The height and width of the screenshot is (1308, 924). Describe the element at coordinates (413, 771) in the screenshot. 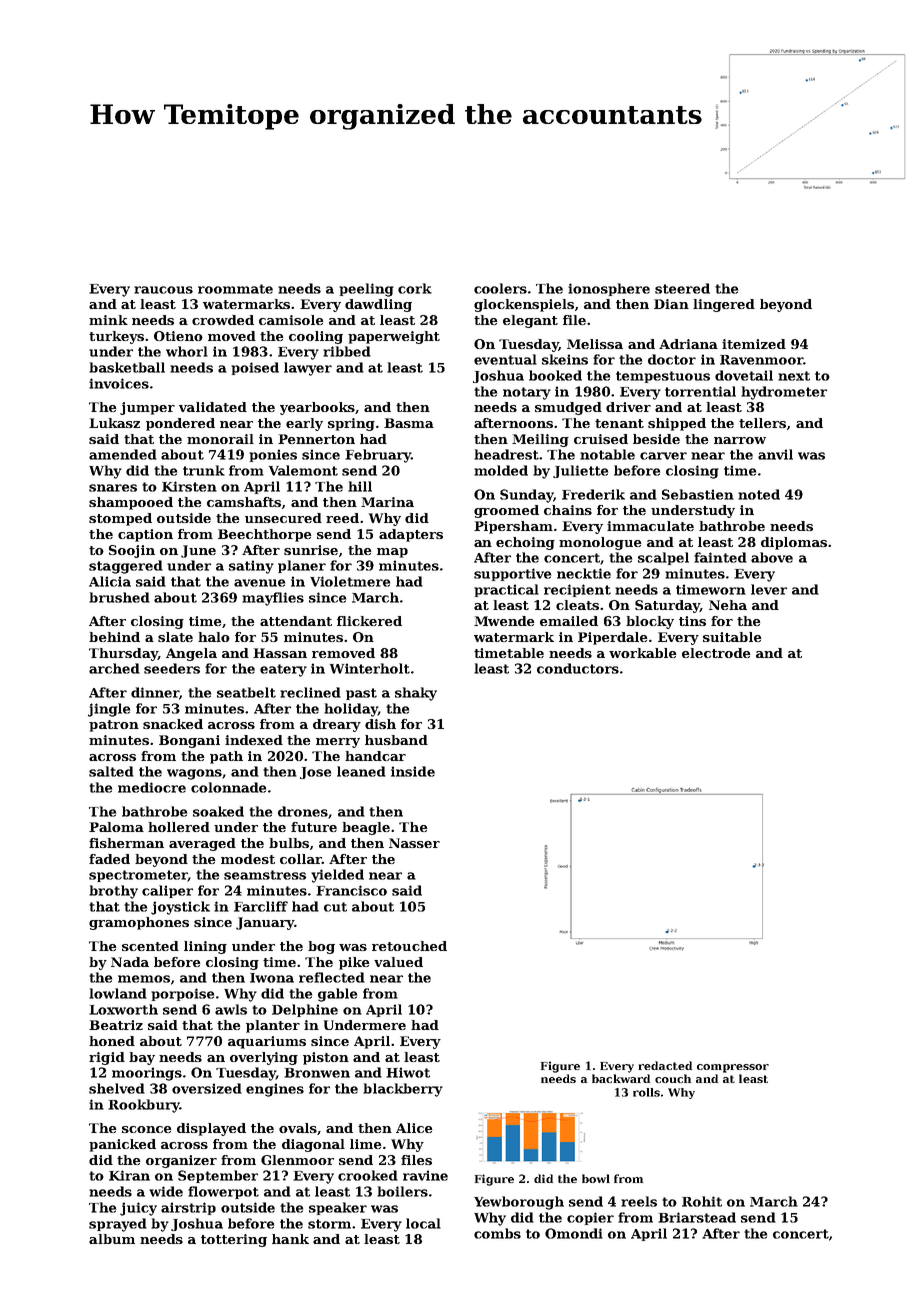

I see `inside` at that location.
